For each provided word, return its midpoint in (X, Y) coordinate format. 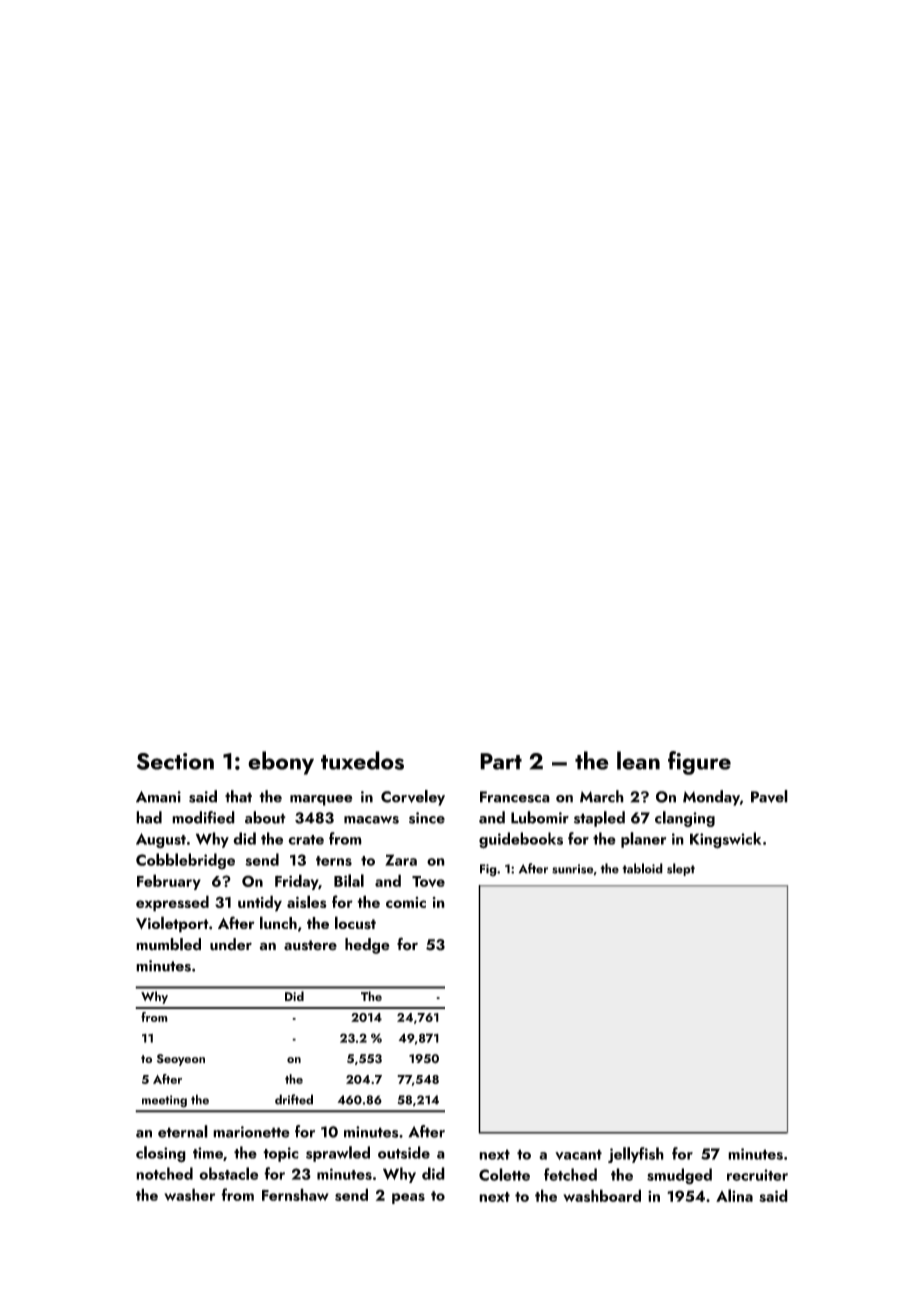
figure (699, 763)
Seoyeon (181, 1060)
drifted (294, 1099)
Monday (711, 798)
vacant (578, 1154)
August (161, 840)
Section (175, 761)
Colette (504, 1174)
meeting (164, 1101)
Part (501, 761)
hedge (367, 946)
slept (681, 869)
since (427, 818)
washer (189, 1194)
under (231, 944)
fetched (570, 1174)
